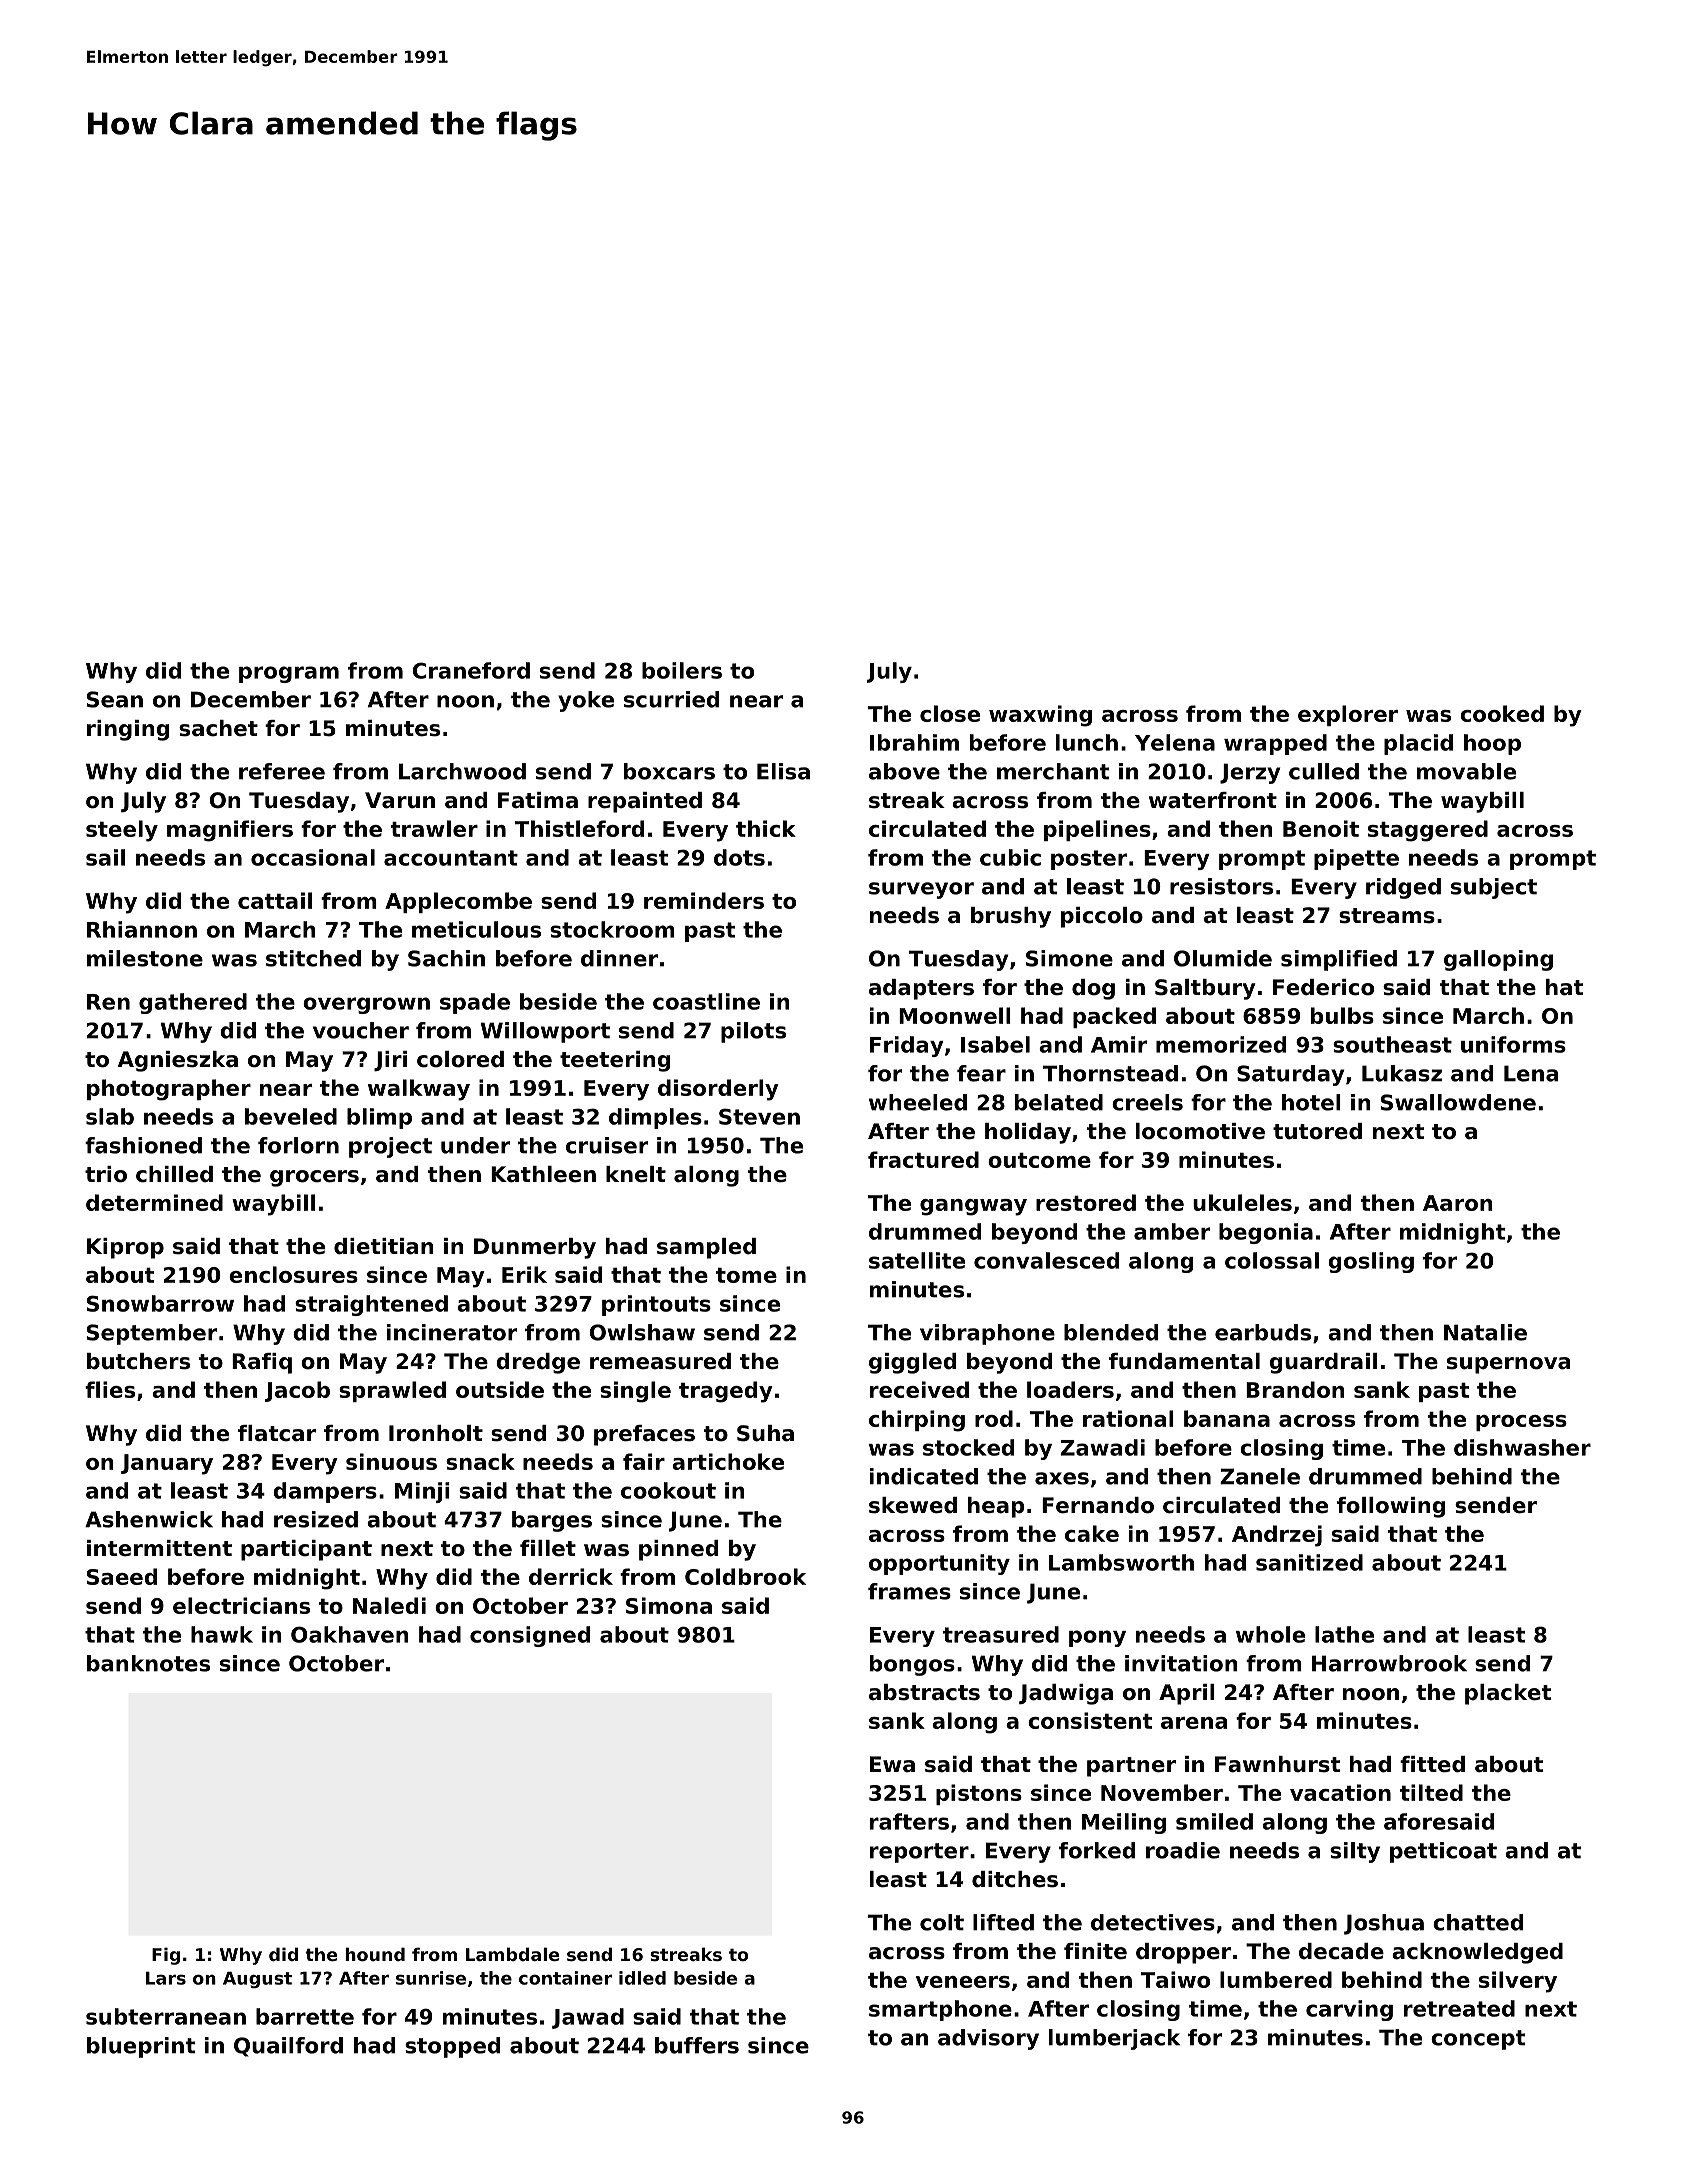 The width and height of the document is (1683, 2178). Describe the element at coordinates (141, 2047) in the document. I see `blueprint` at that location.
